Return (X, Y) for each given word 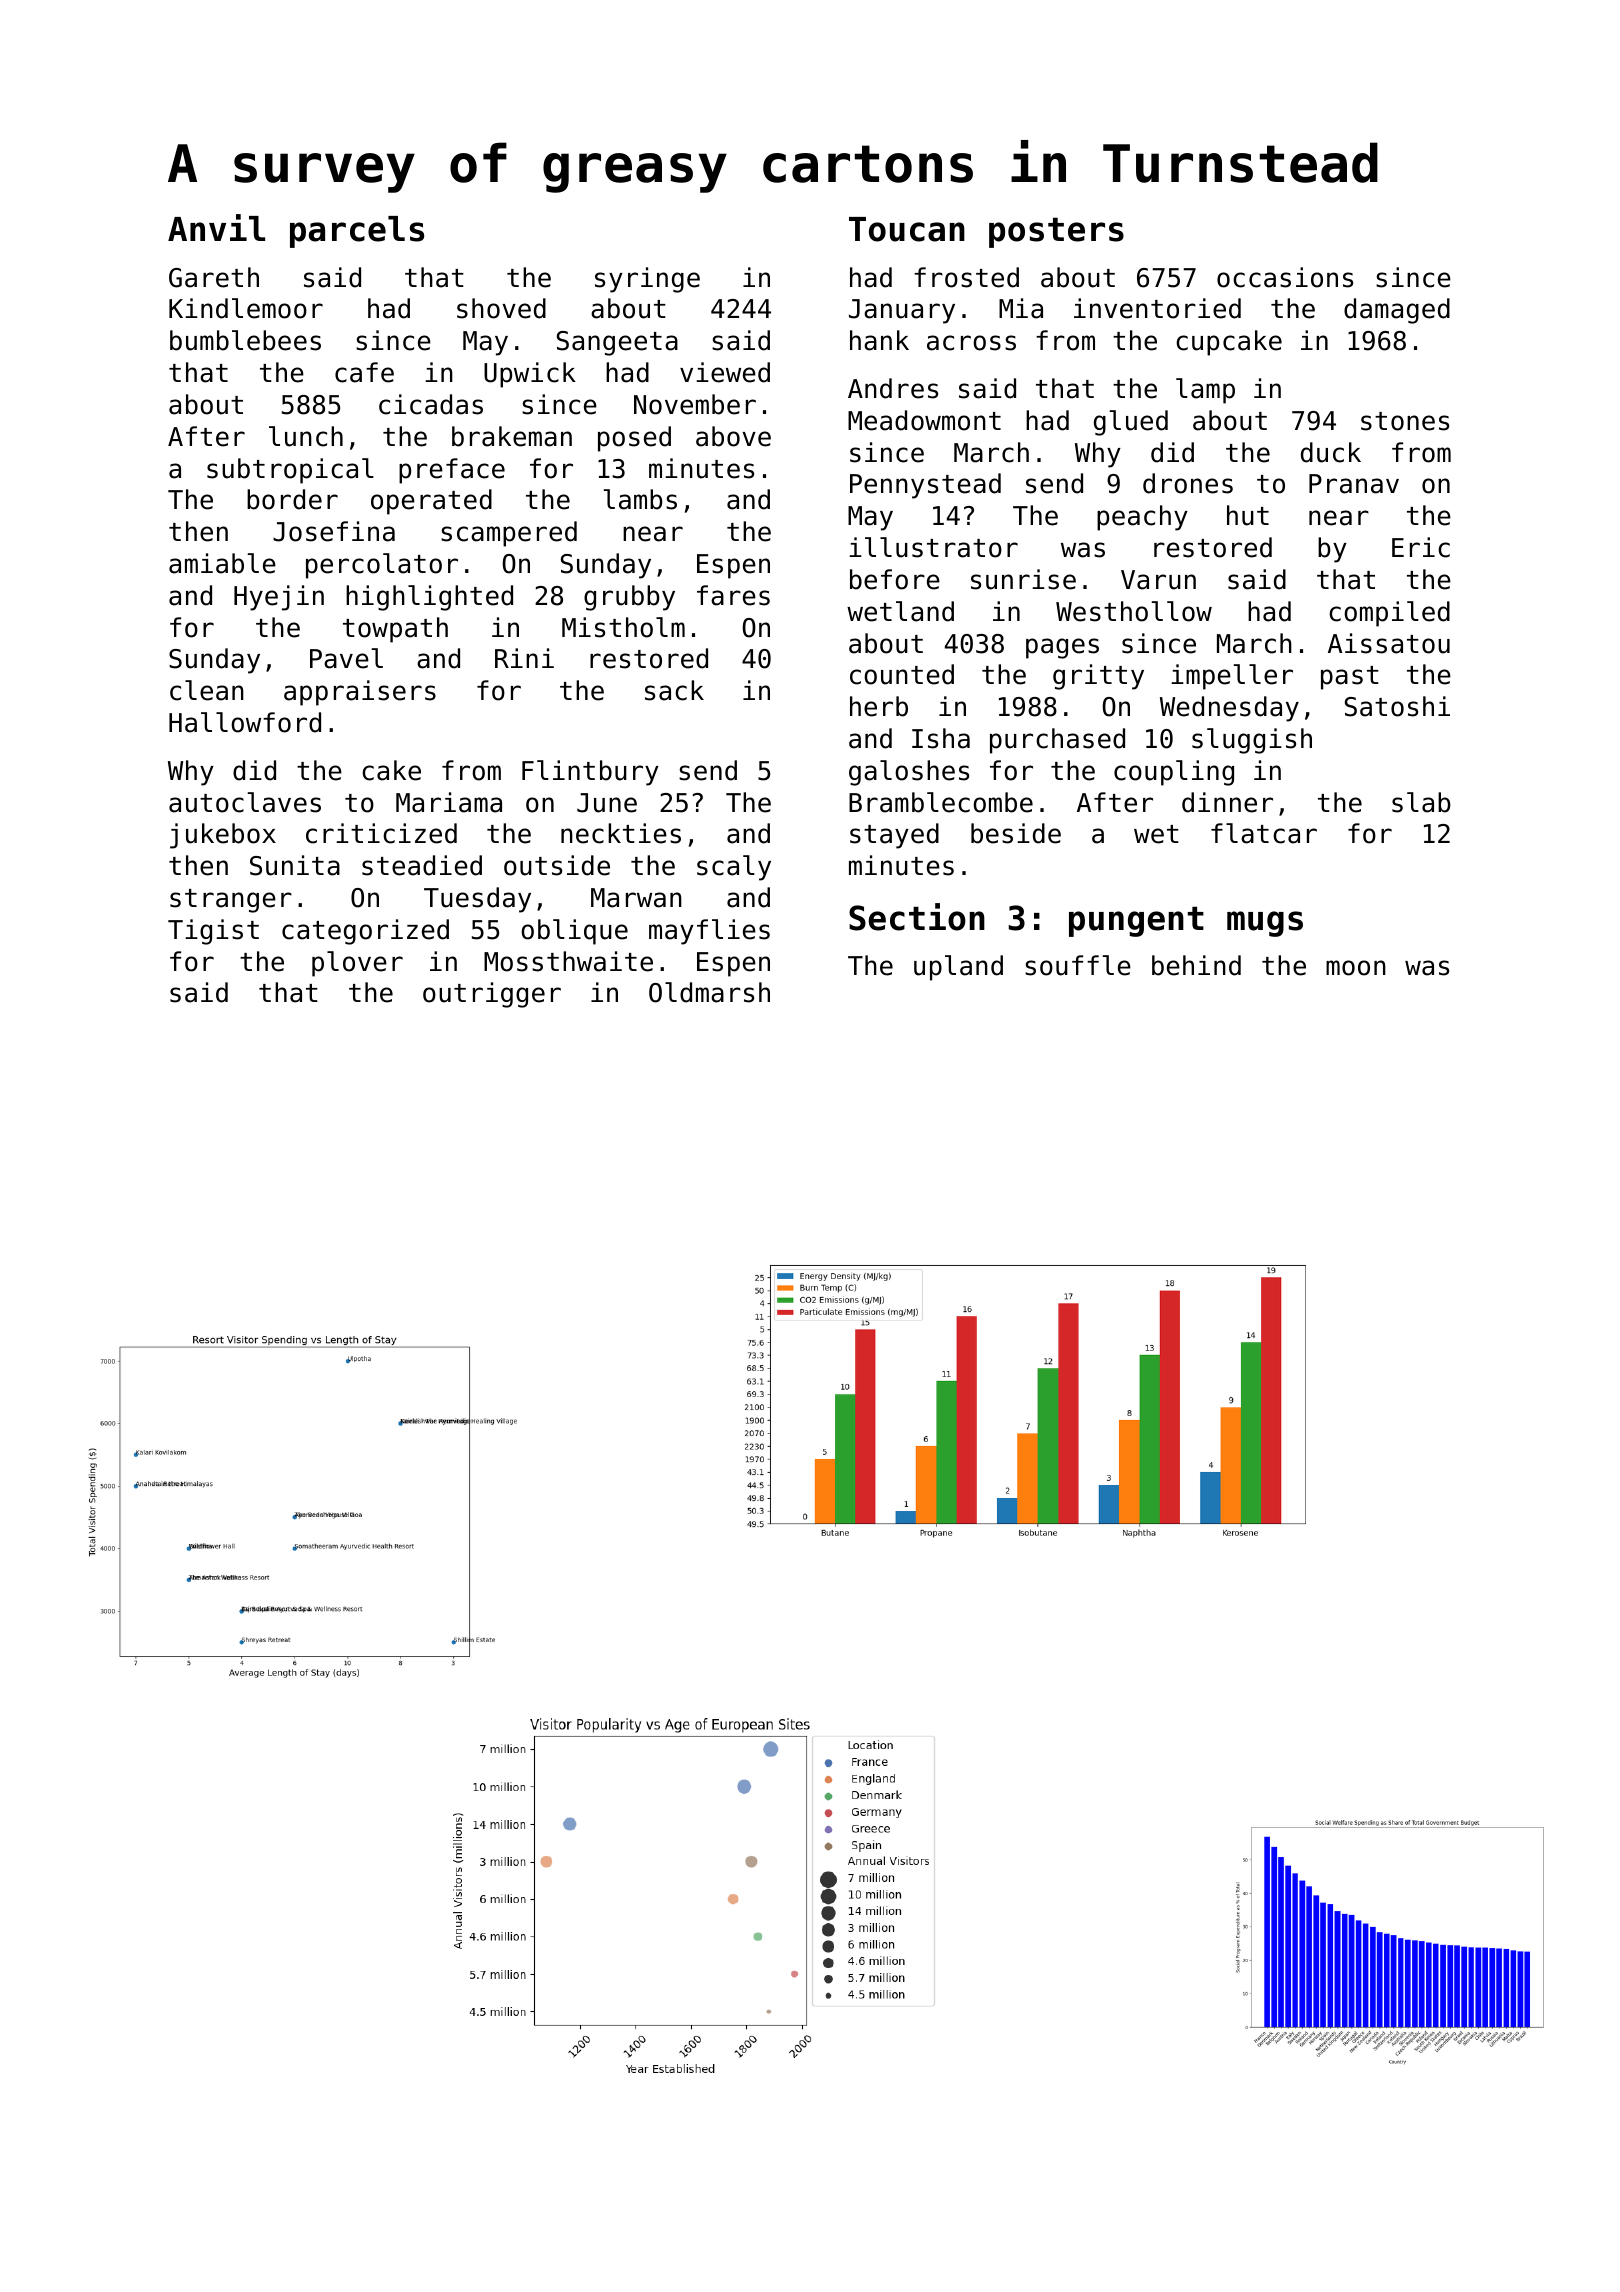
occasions (1285, 277)
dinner (1227, 802)
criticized (381, 833)
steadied (422, 865)
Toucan (907, 229)
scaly (734, 868)
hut (1248, 515)
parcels (357, 232)
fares (733, 595)
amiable (222, 563)
